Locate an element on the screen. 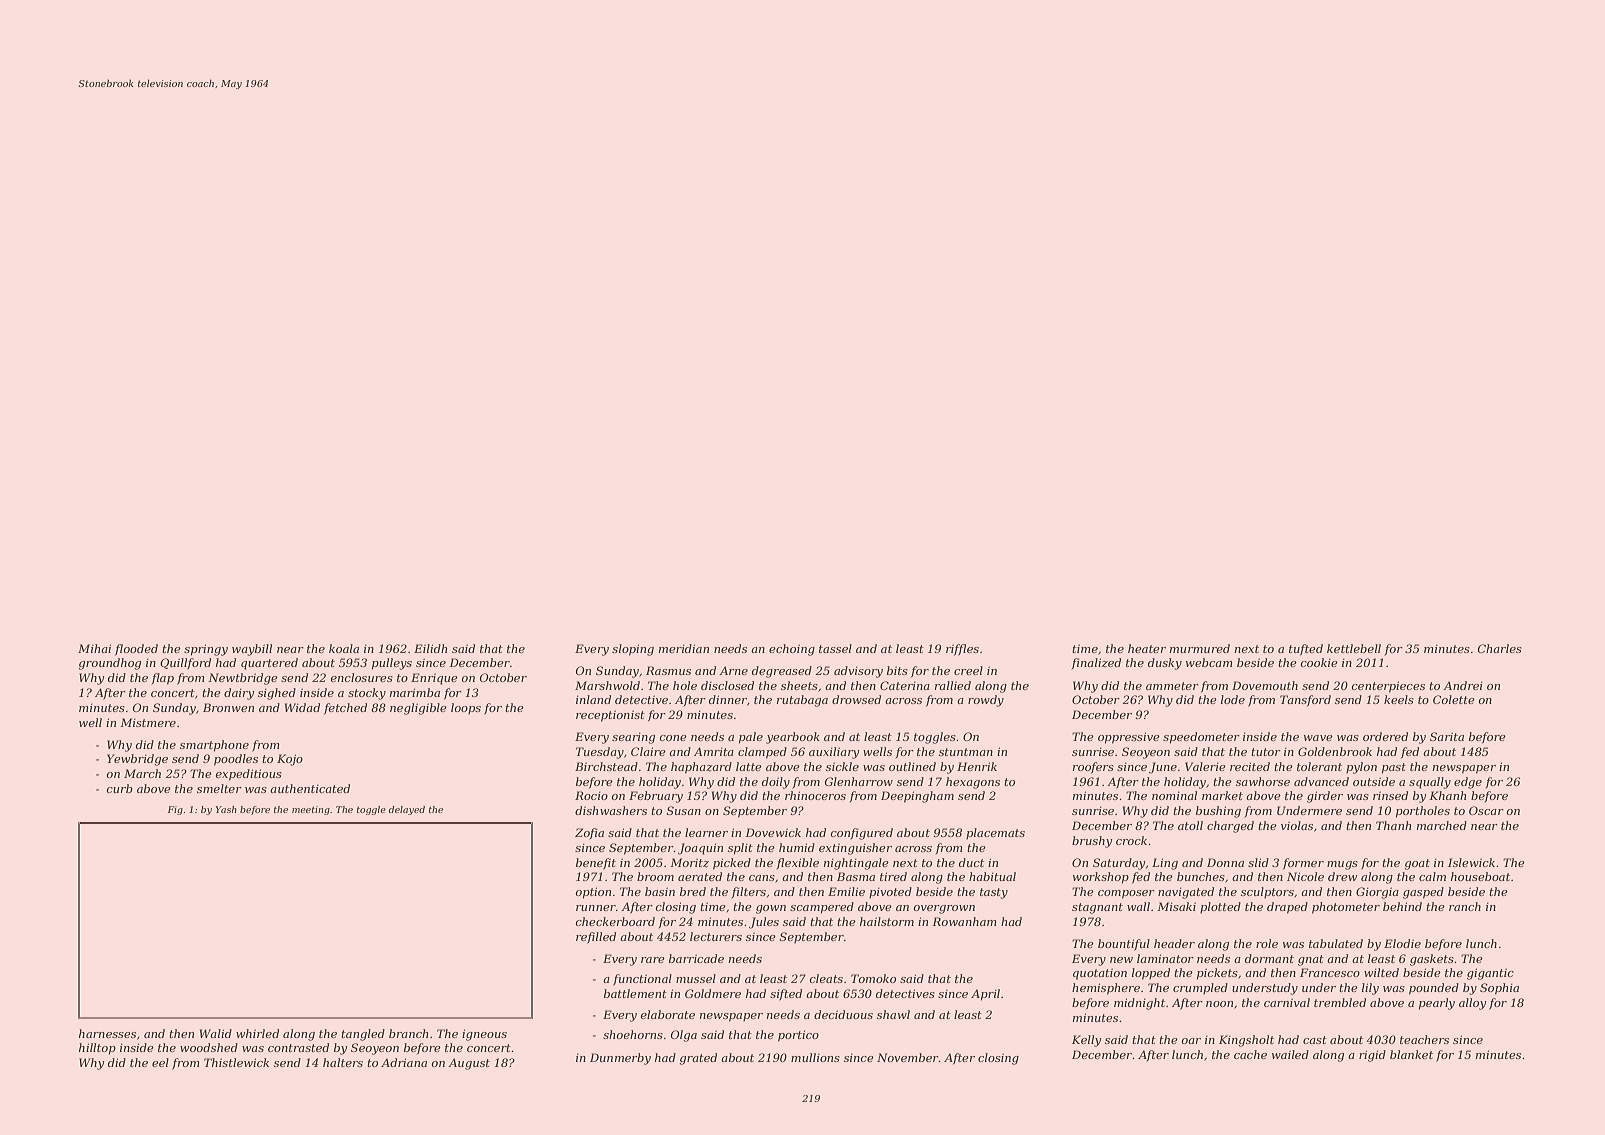 The image size is (1605, 1135). Tuesday is located at coordinates (600, 753).
